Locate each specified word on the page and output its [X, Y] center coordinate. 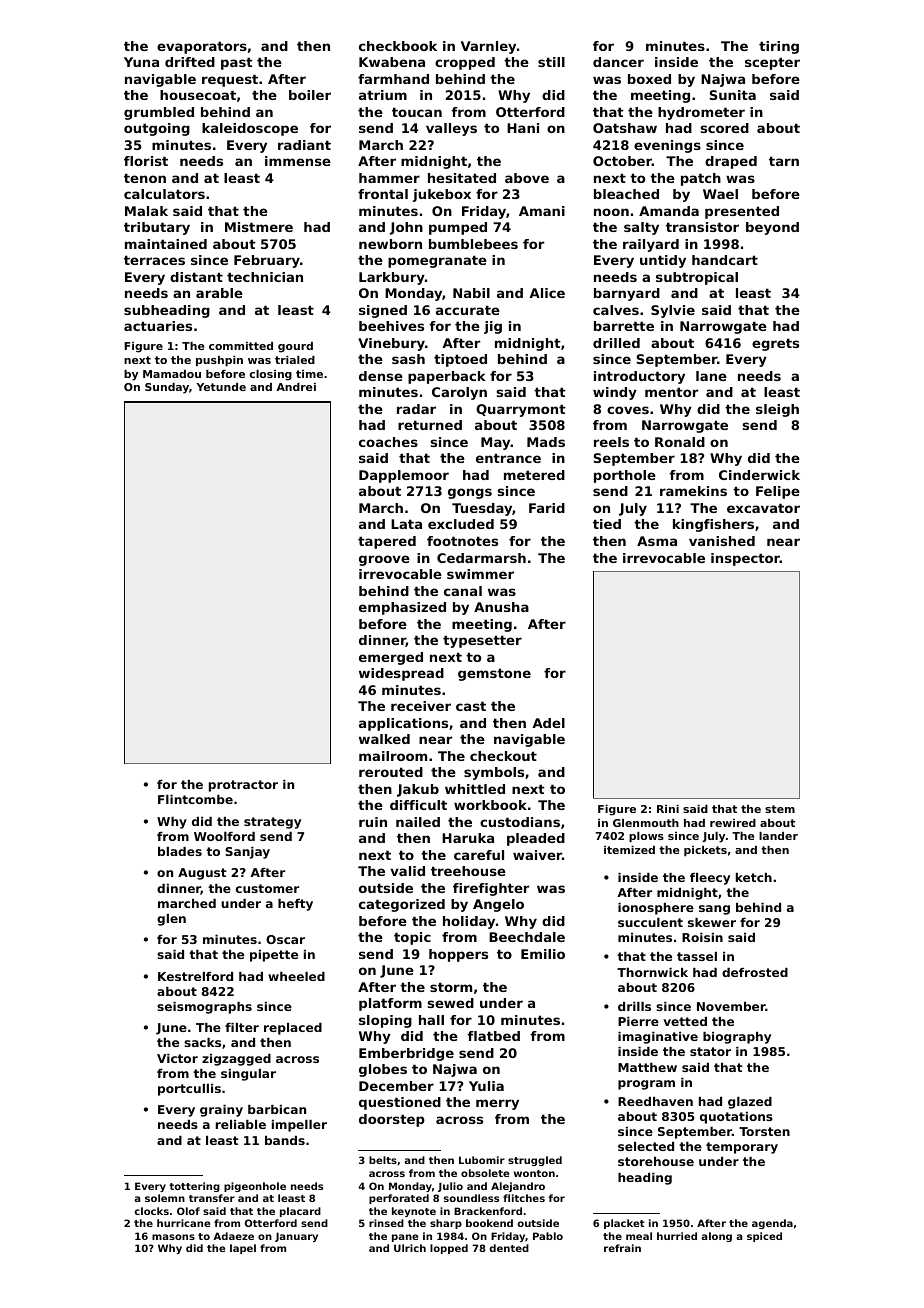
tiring [779, 47]
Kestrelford [195, 976]
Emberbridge [406, 1054]
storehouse [656, 1161]
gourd [295, 347]
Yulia [486, 1086]
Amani [542, 211]
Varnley [488, 47]
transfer [212, 1198]
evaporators [202, 47]
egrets [775, 344]
